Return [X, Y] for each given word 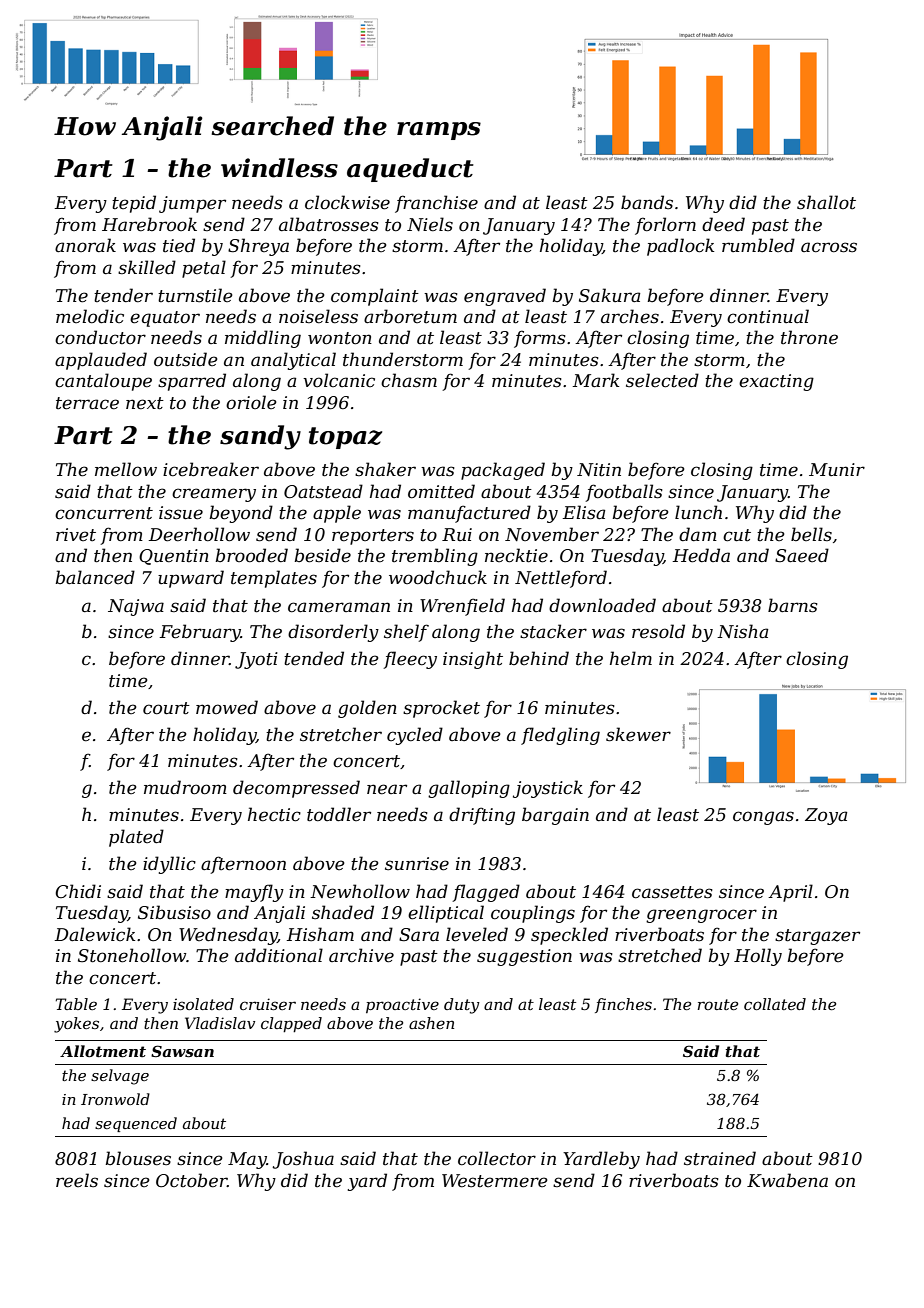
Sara [419, 934]
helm [631, 658]
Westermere [495, 1181]
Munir [837, 469]
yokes [76, 1025]
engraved [505, 297]
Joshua [303, 1160]
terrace [87, 403]
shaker [385, 469]
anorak [85, 245]
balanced [95, 577]
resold [658, 631]
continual [768, 316]
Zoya [826, 816]
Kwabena [787, 1180]
